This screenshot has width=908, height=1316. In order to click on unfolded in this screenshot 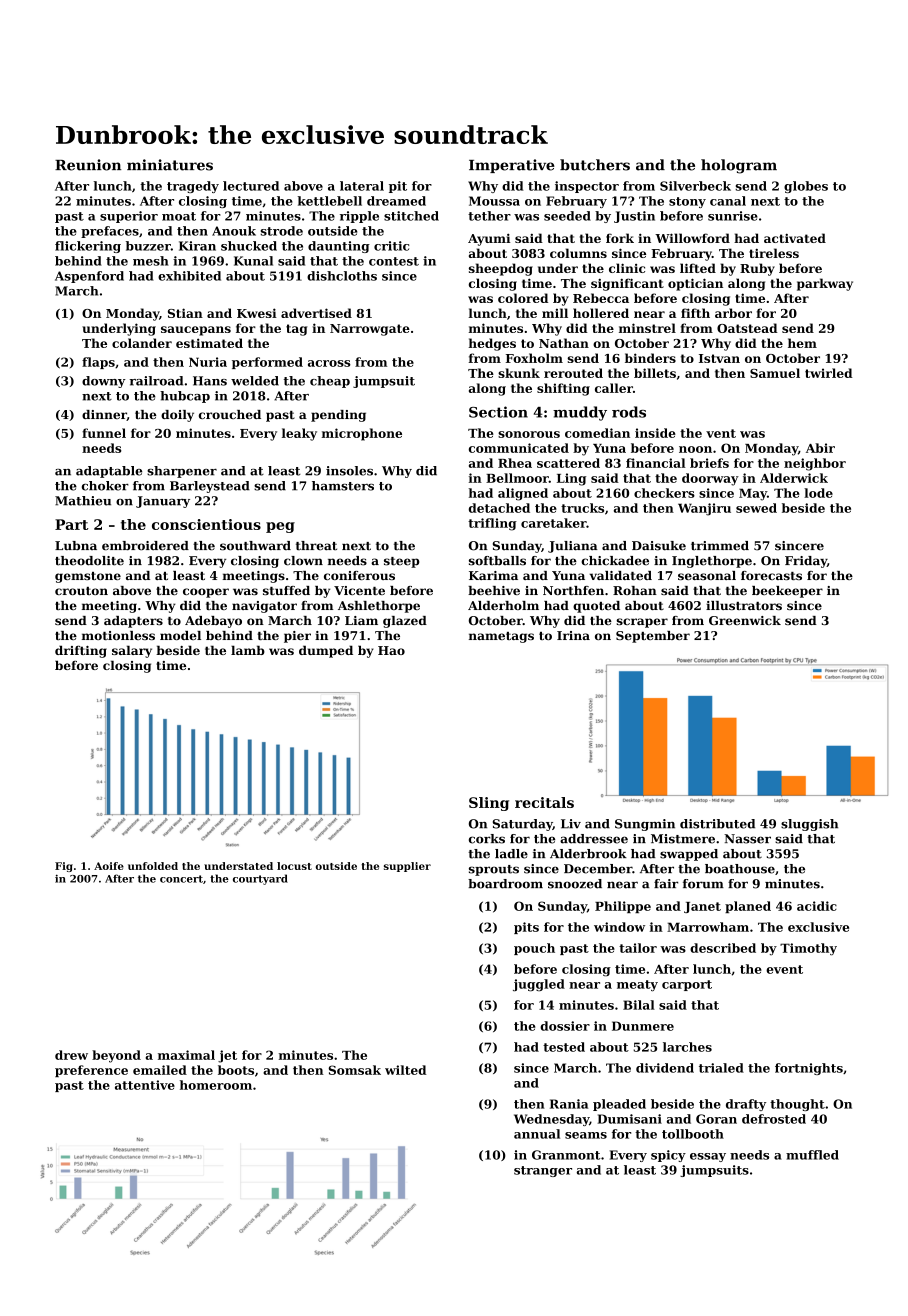, I will do `click(153, 866)`.
